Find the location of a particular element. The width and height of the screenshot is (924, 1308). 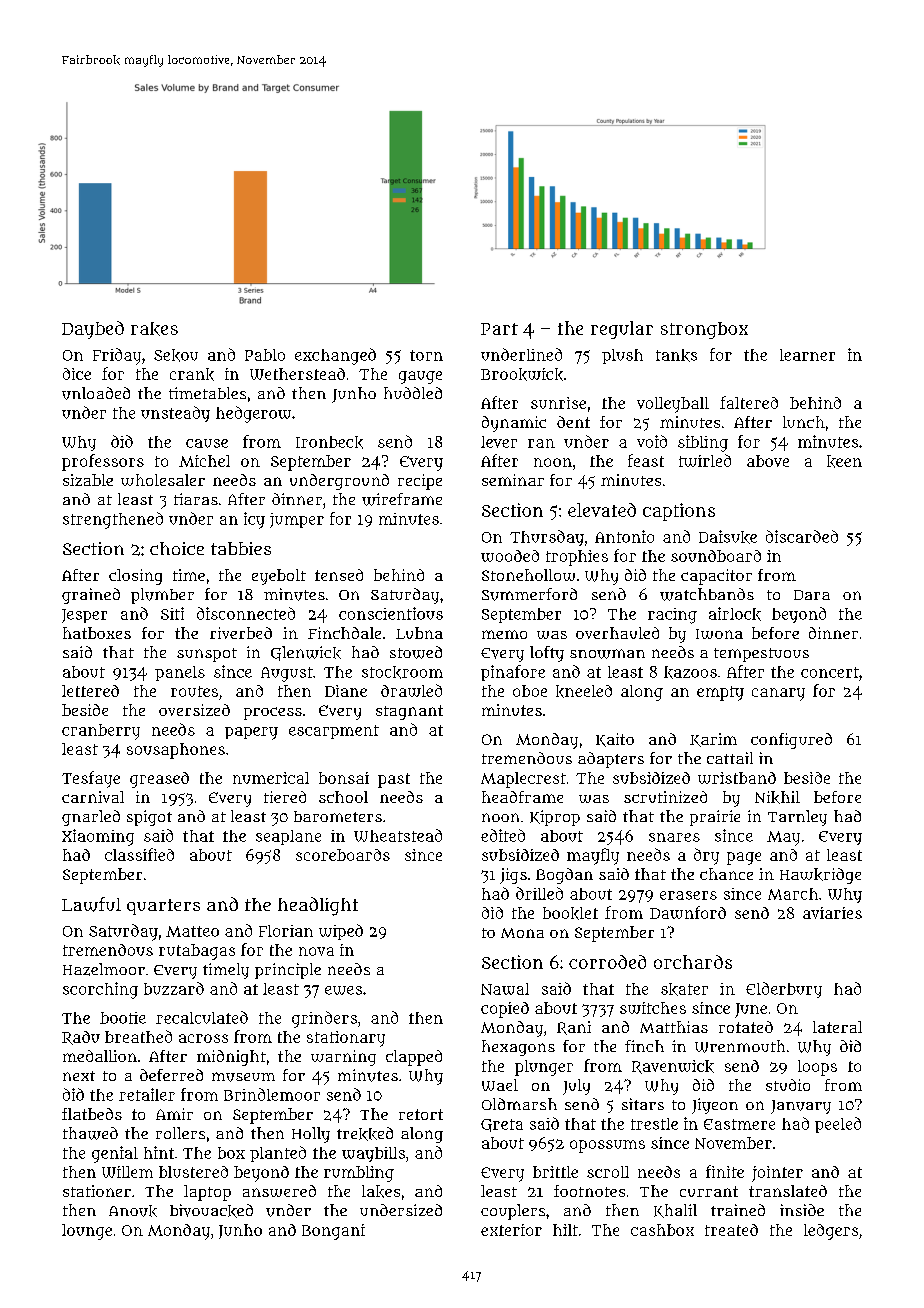

museum is located at coordinates (243, 1077).
